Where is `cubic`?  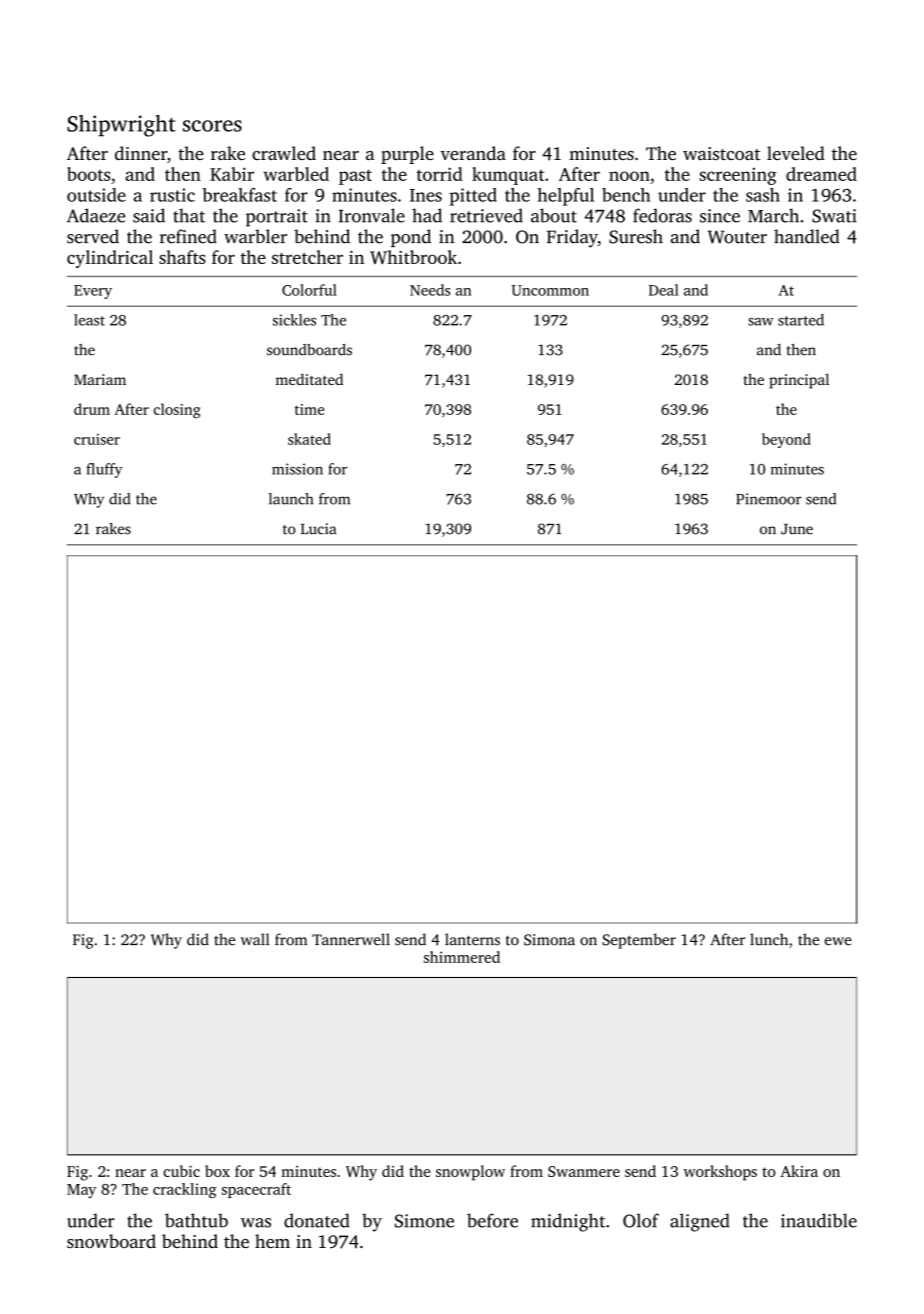 cubic is located at coordinates (181, 1171).
